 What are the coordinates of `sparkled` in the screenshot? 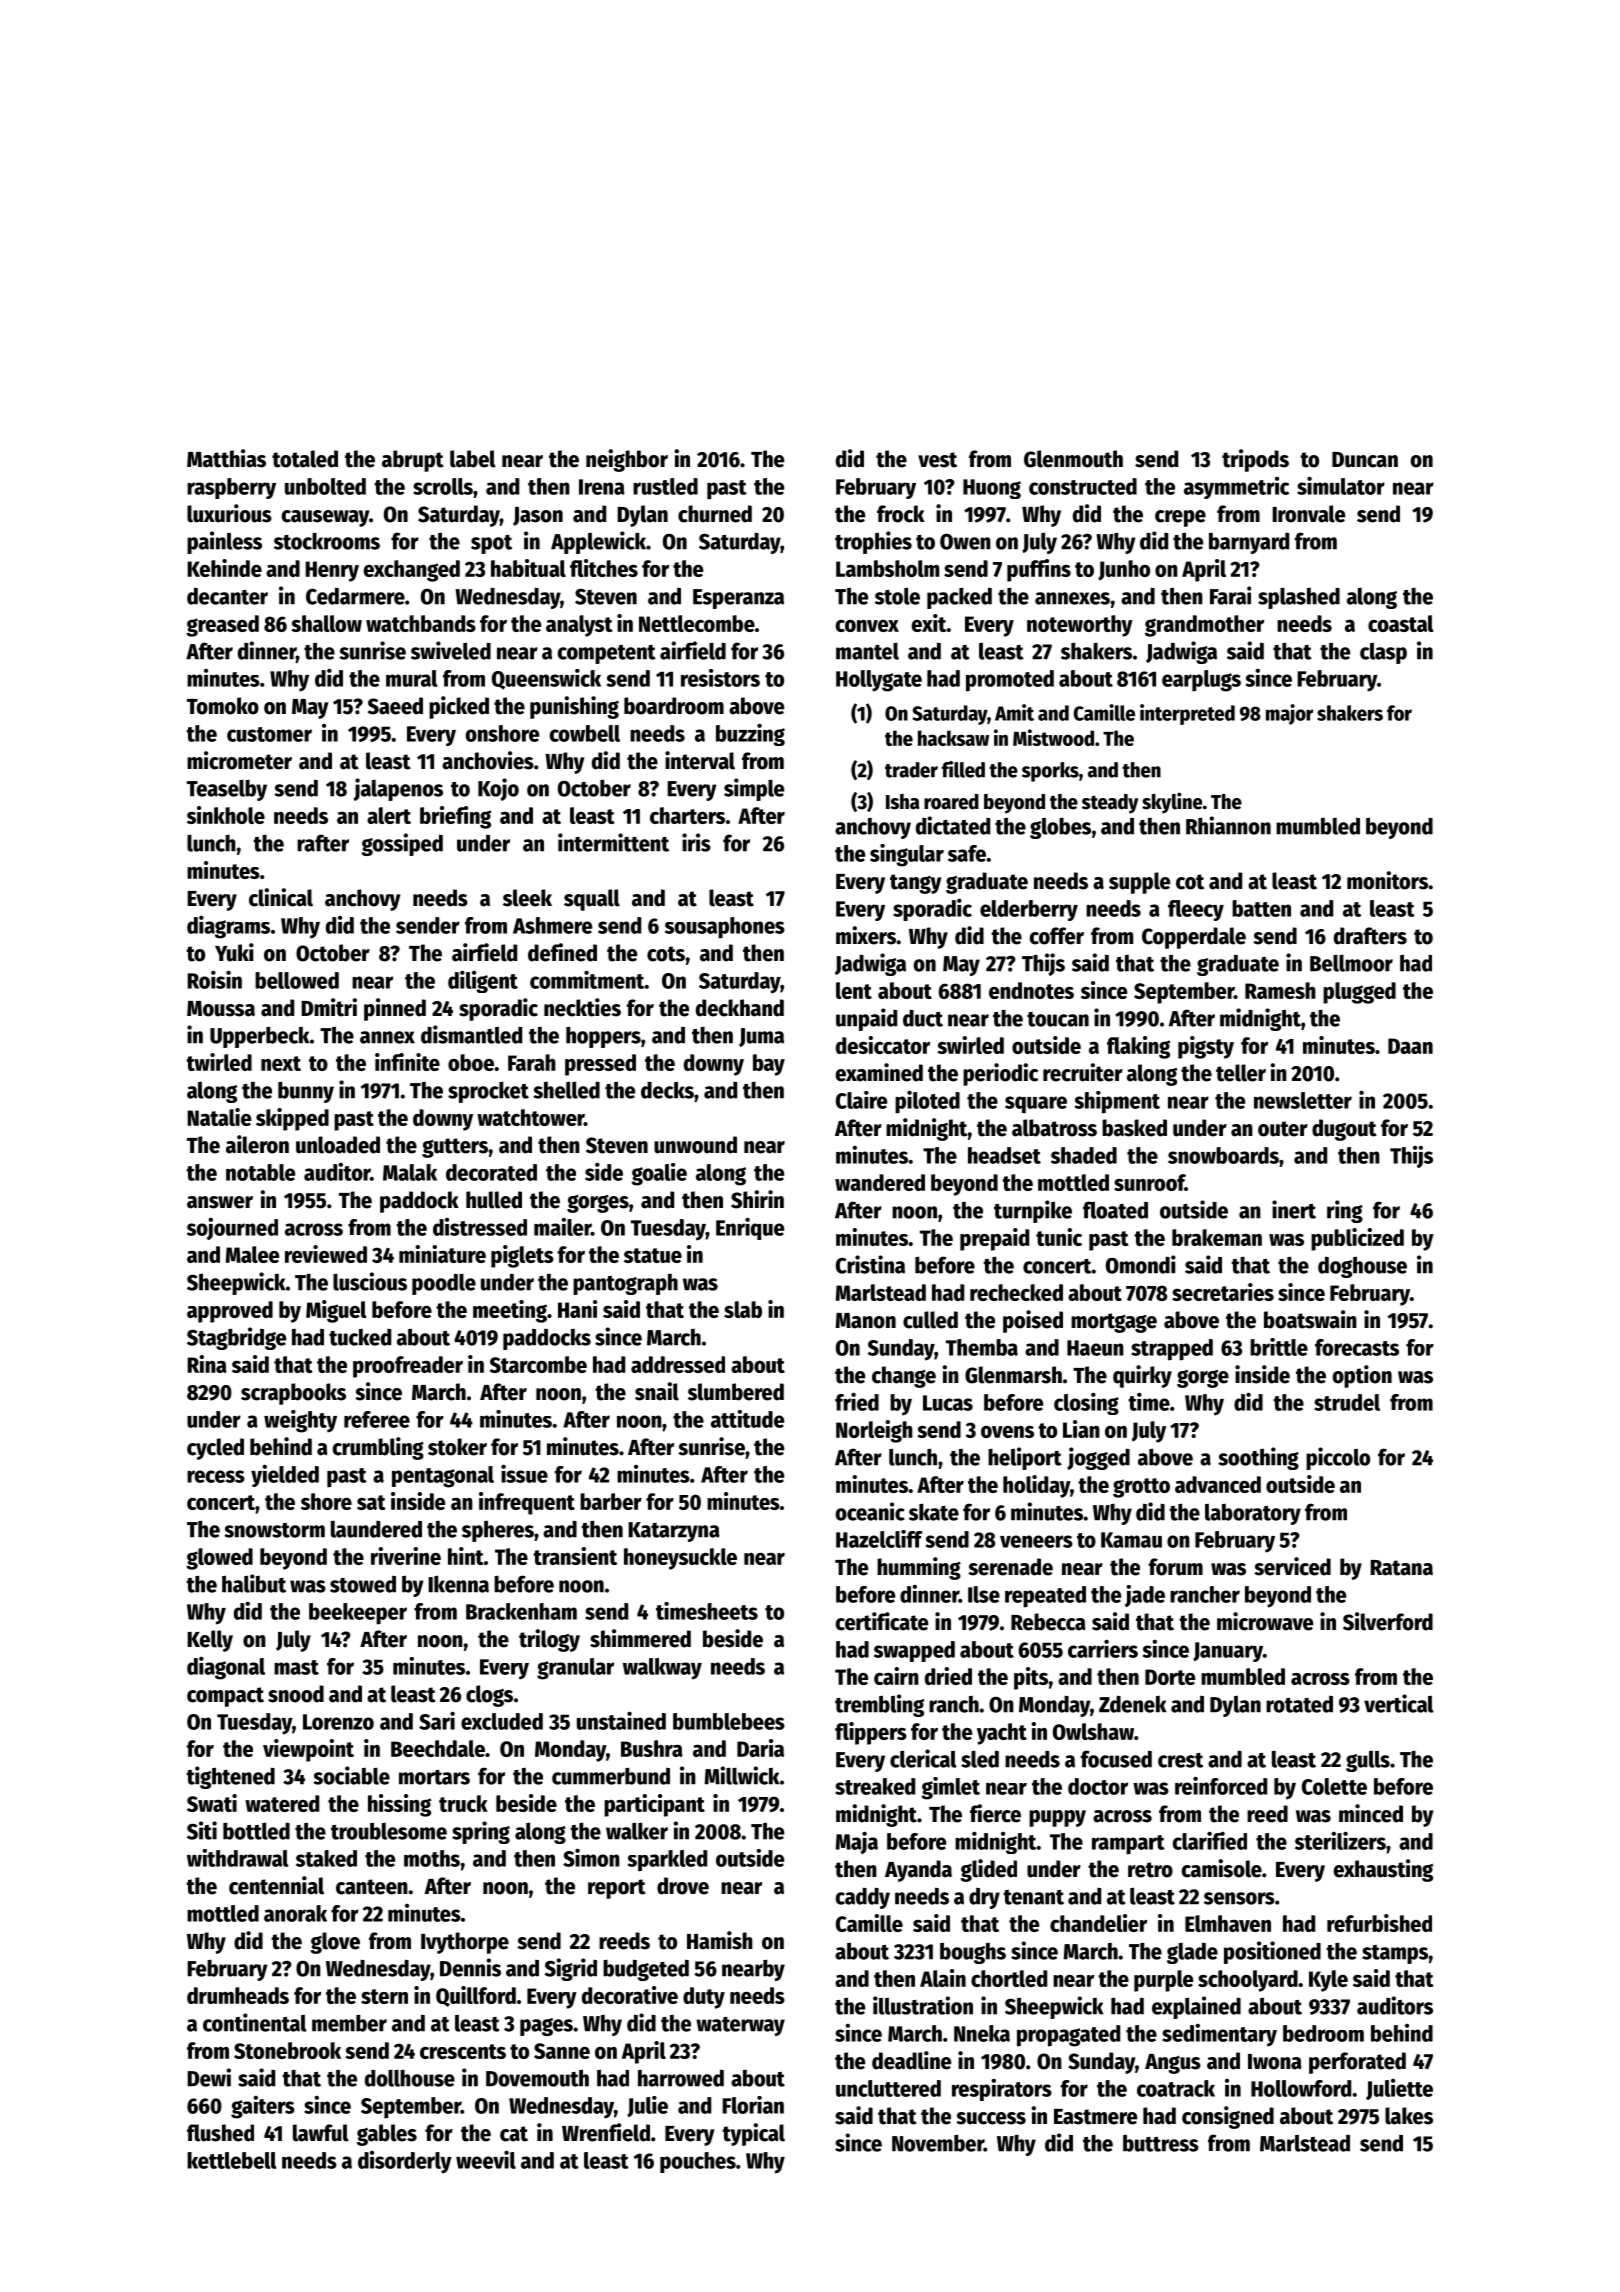 It's located at (667, 1861).
